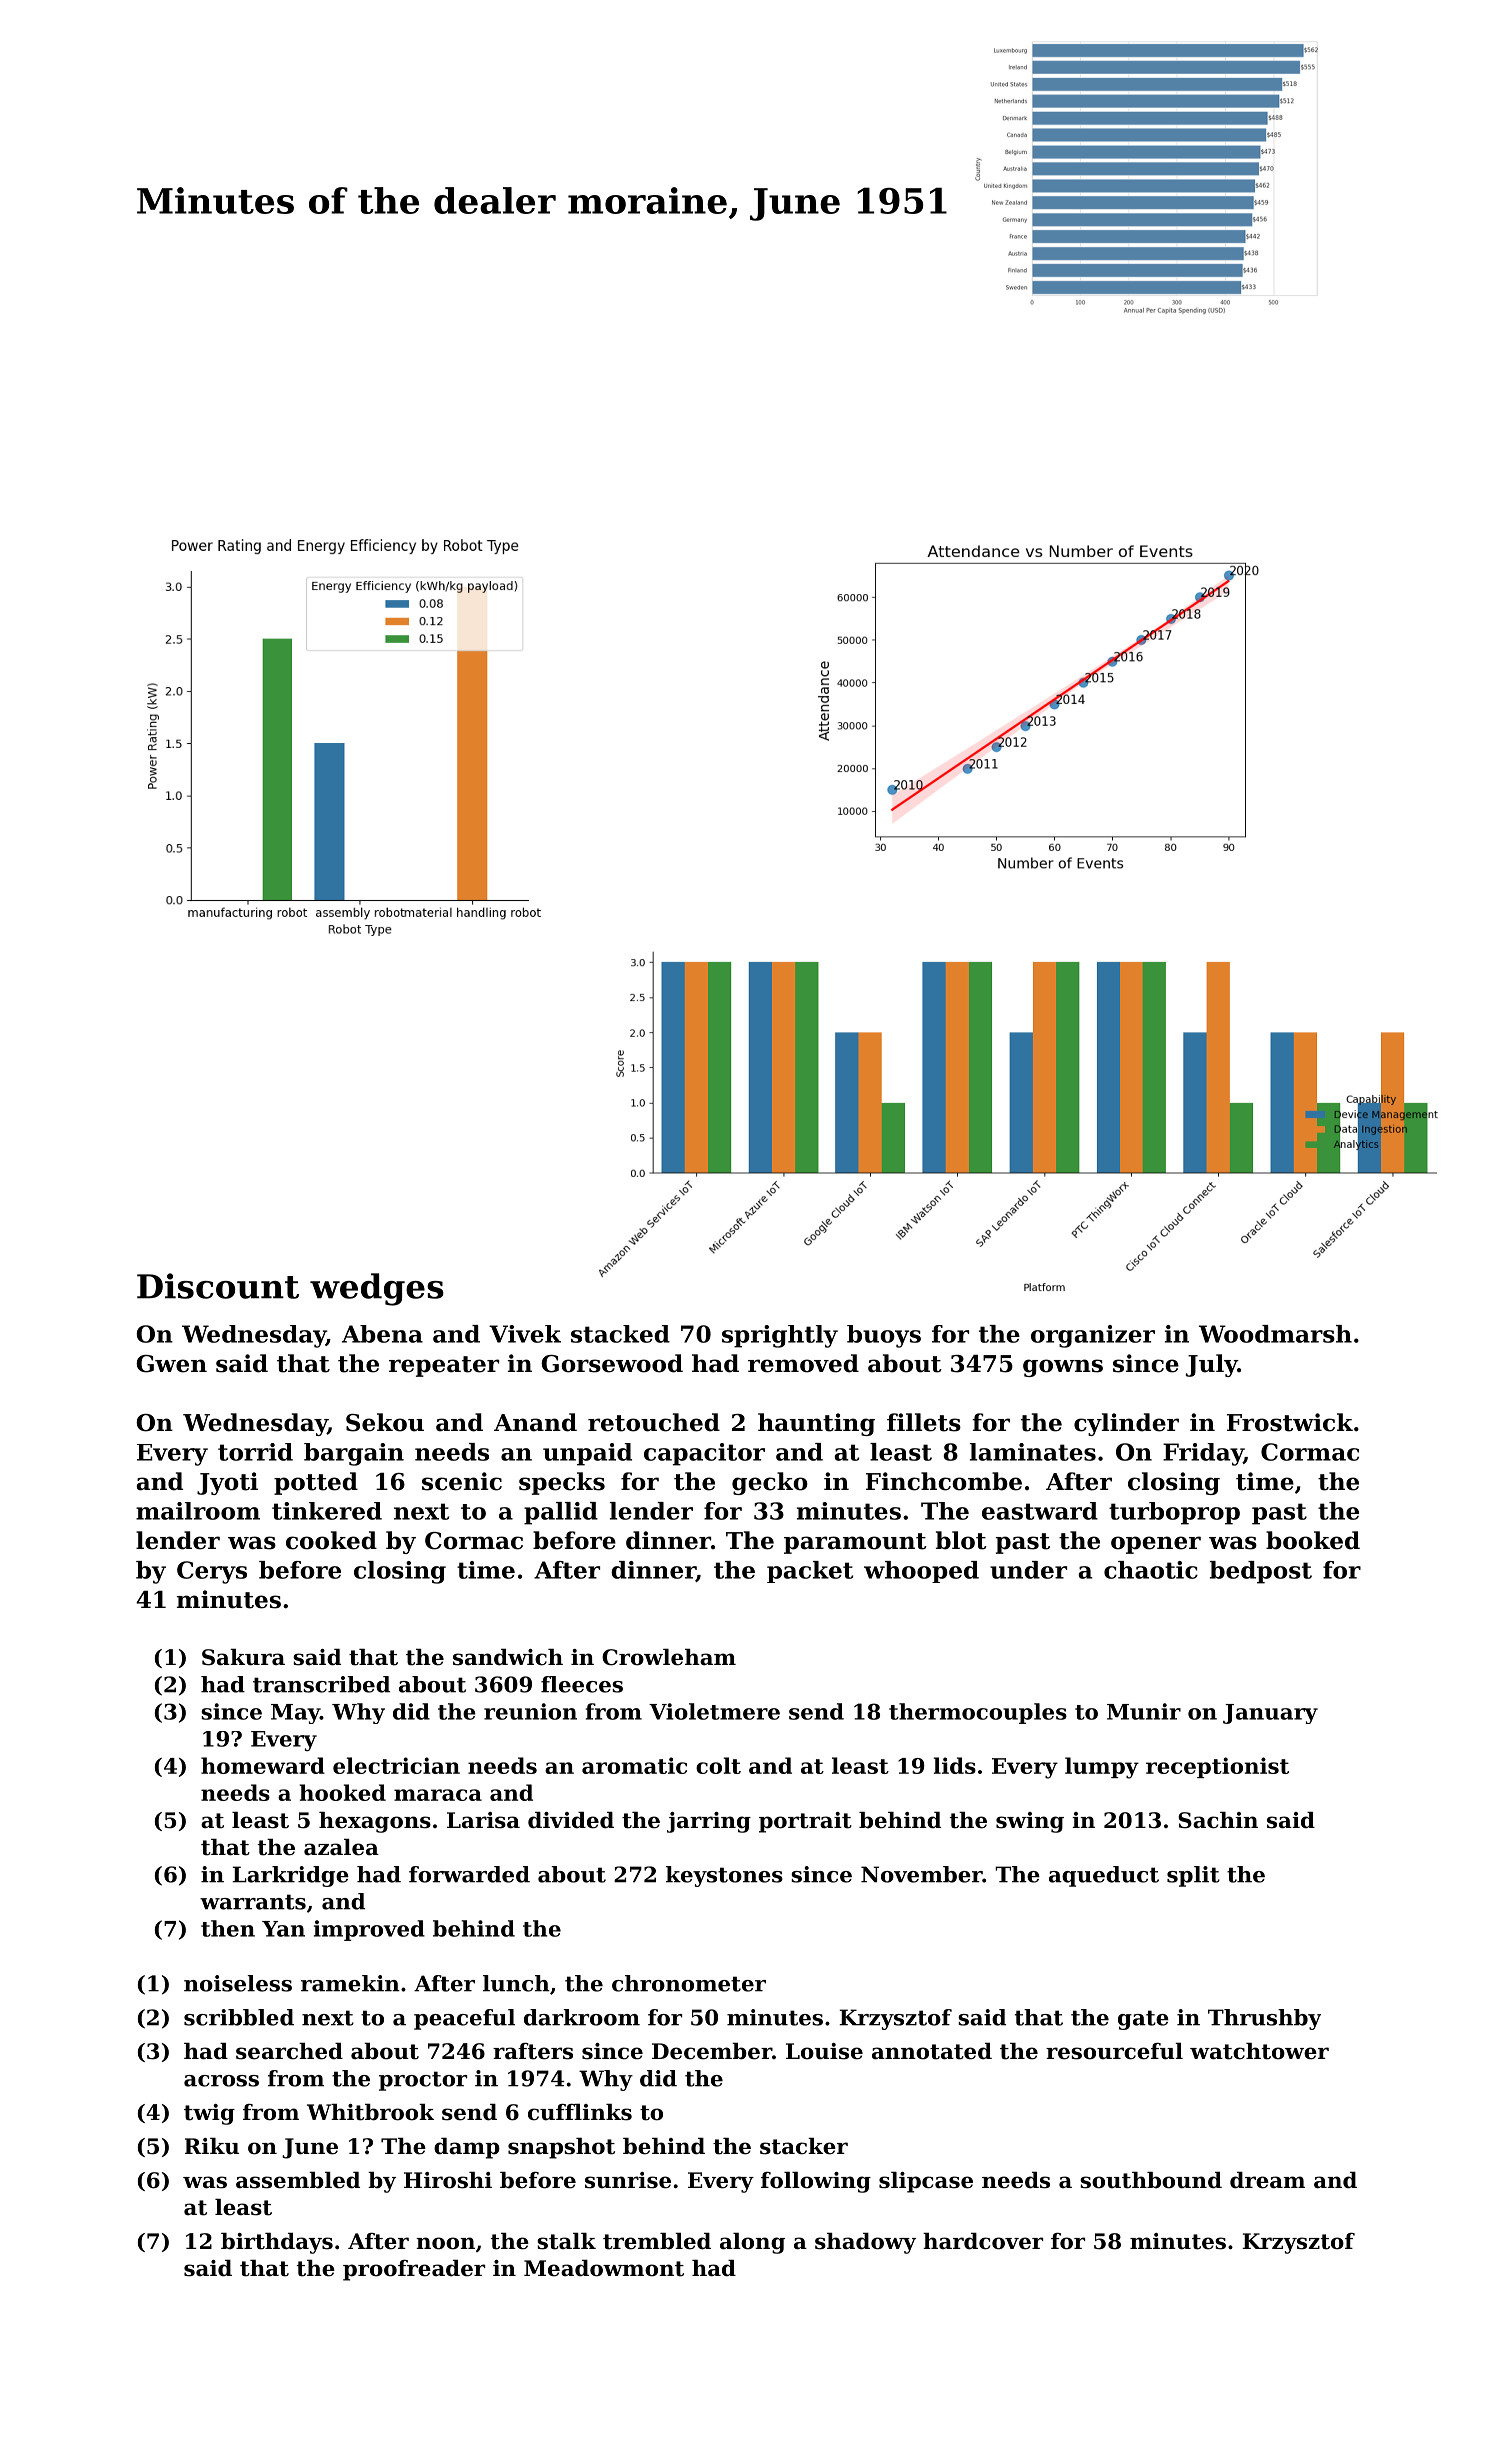  Describe the element at coordinates (316, 1483) in the screenshot. I see `potted` at that location.
